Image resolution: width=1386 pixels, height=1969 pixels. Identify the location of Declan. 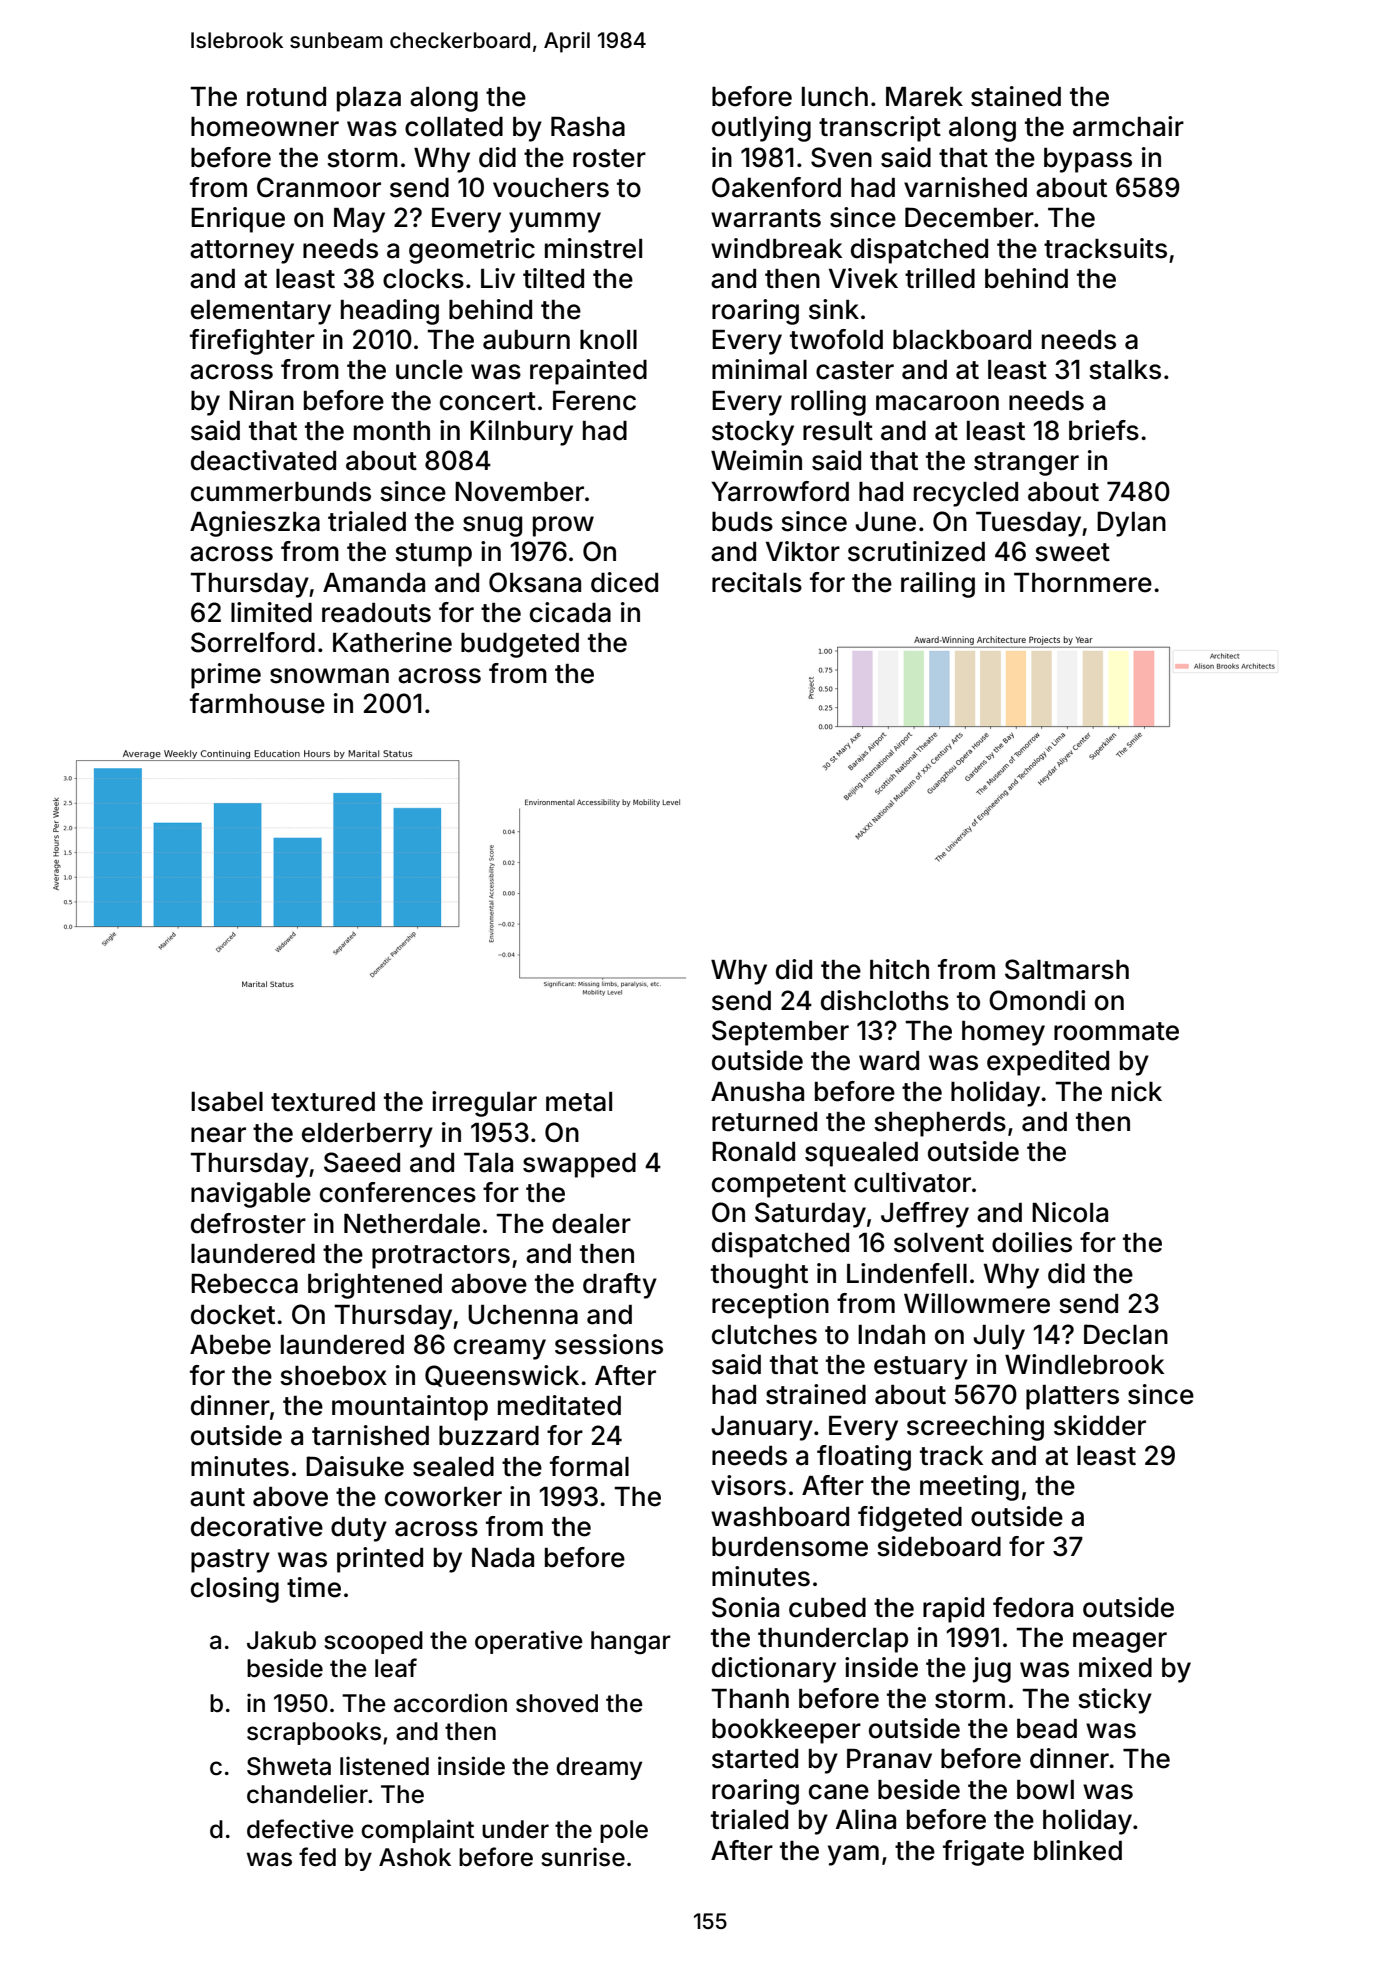
(1126, 1334).
